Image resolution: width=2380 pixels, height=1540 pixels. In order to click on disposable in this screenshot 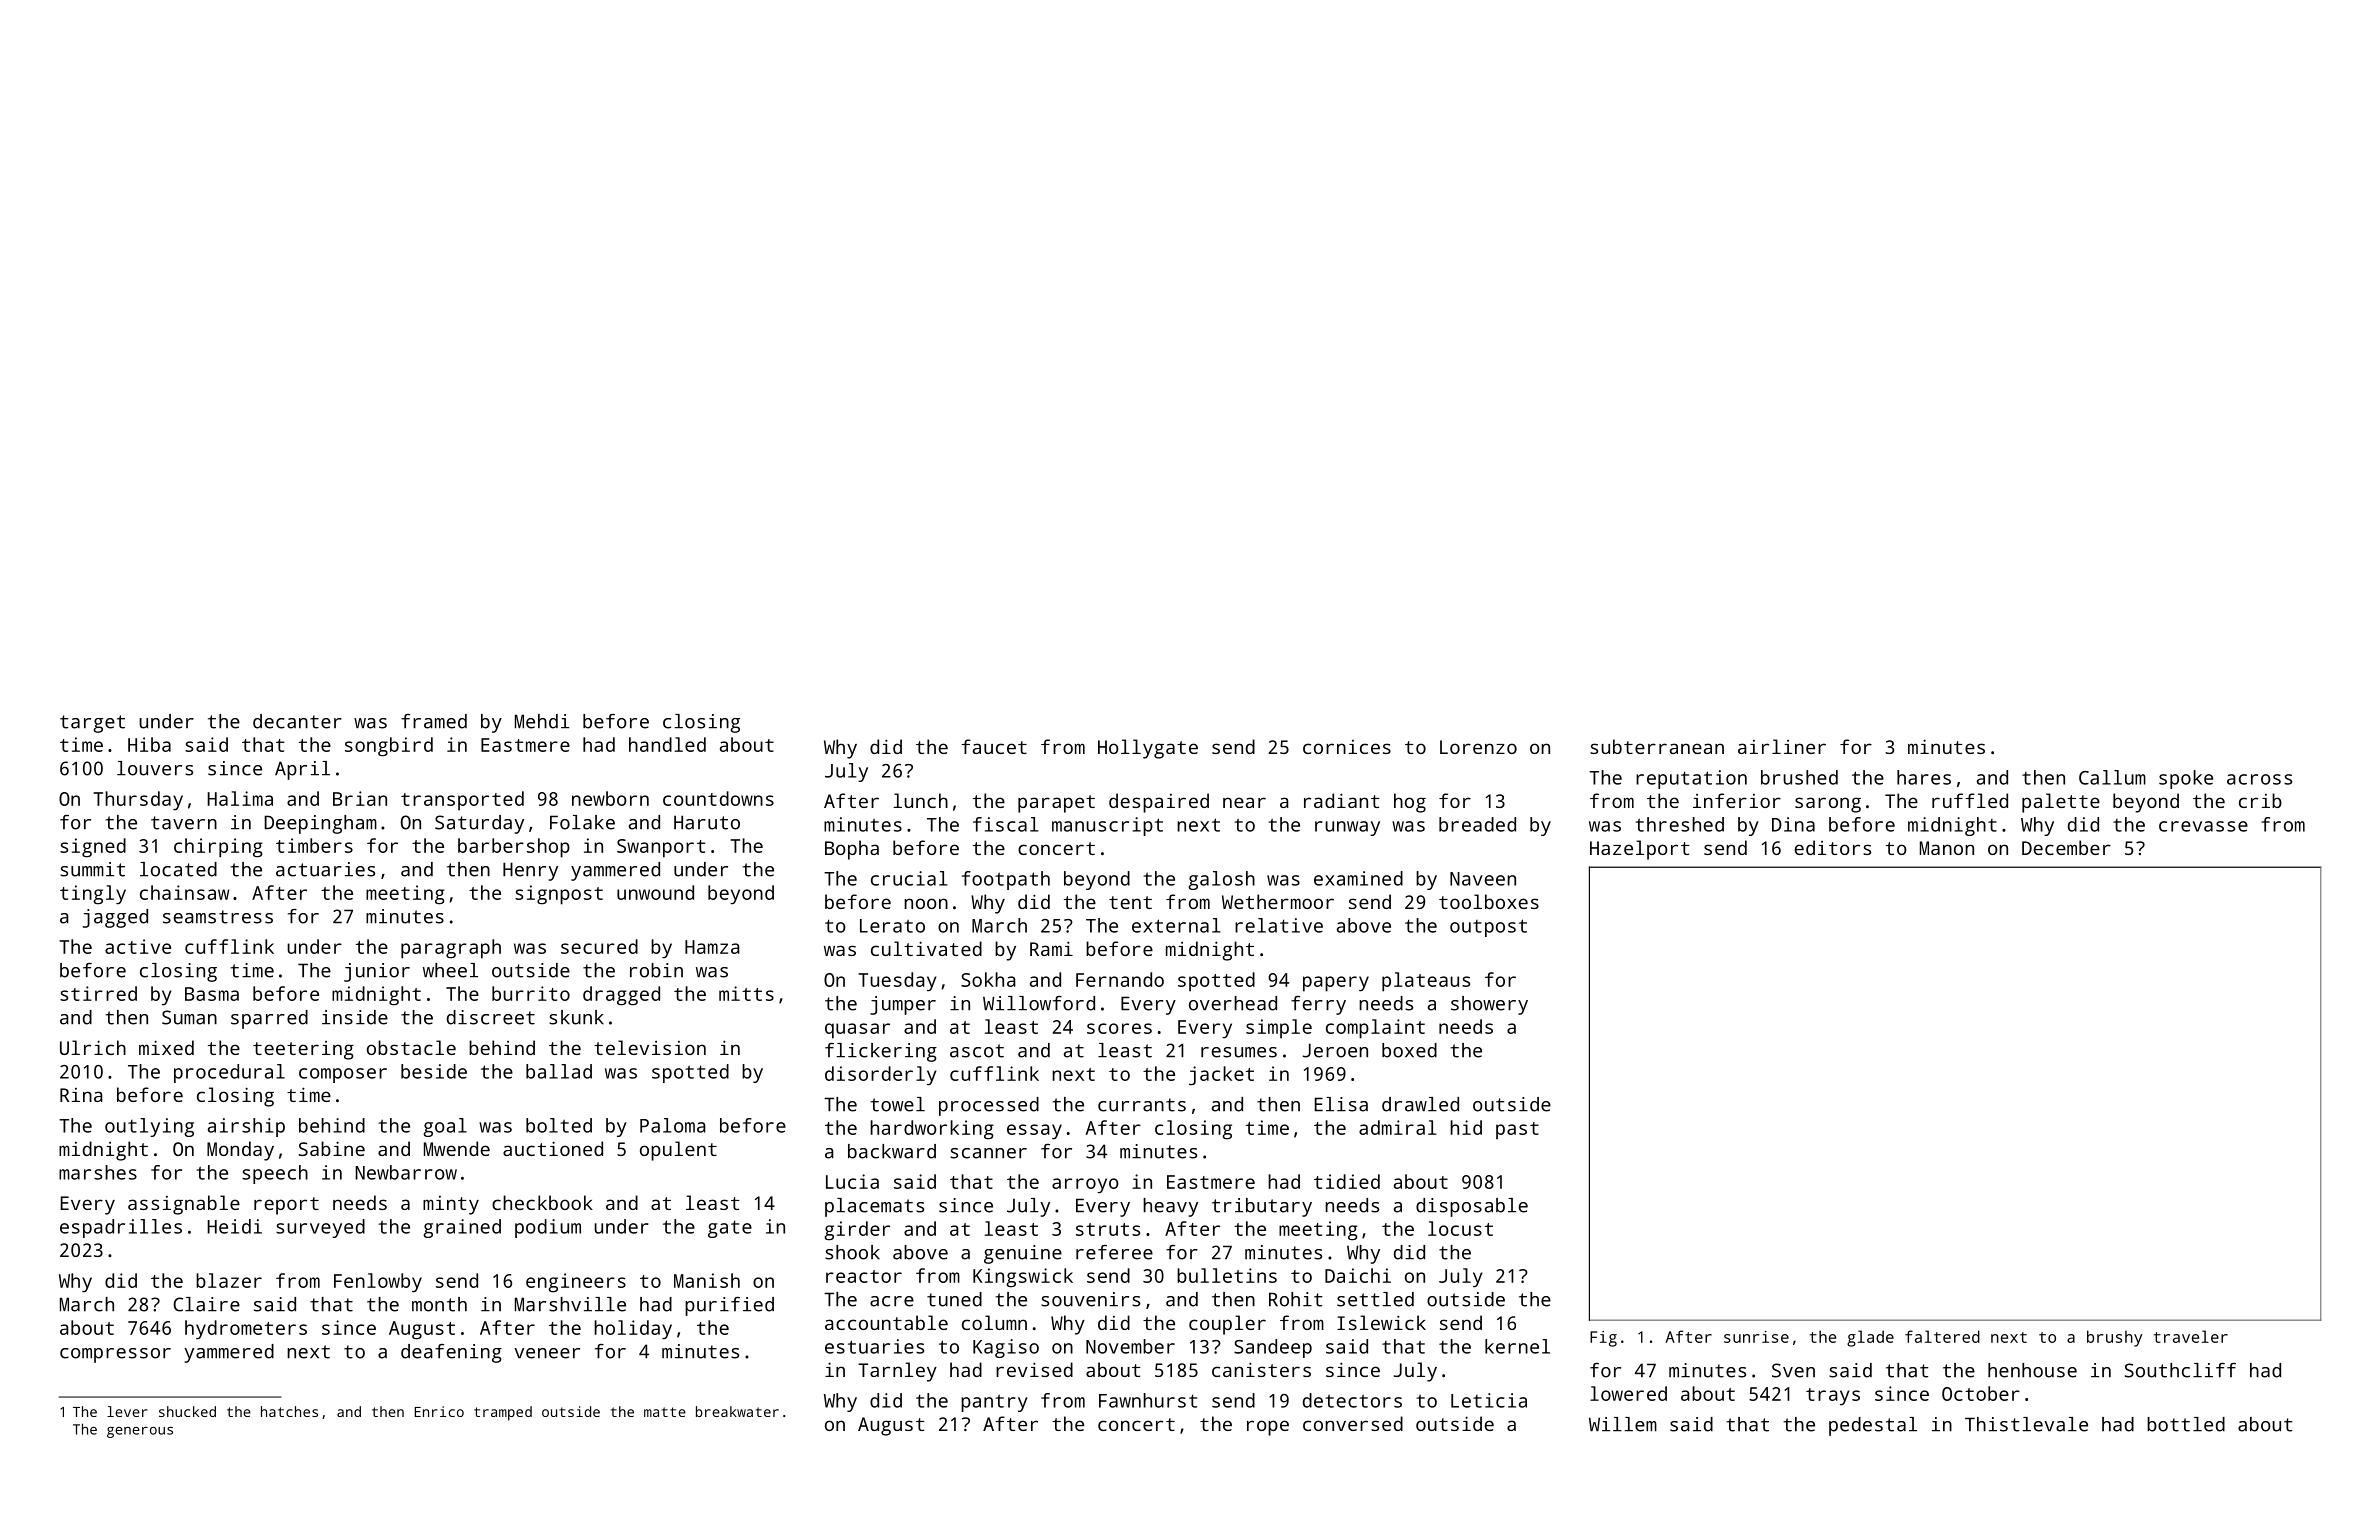, I will do `click(1472, 1207)`.
